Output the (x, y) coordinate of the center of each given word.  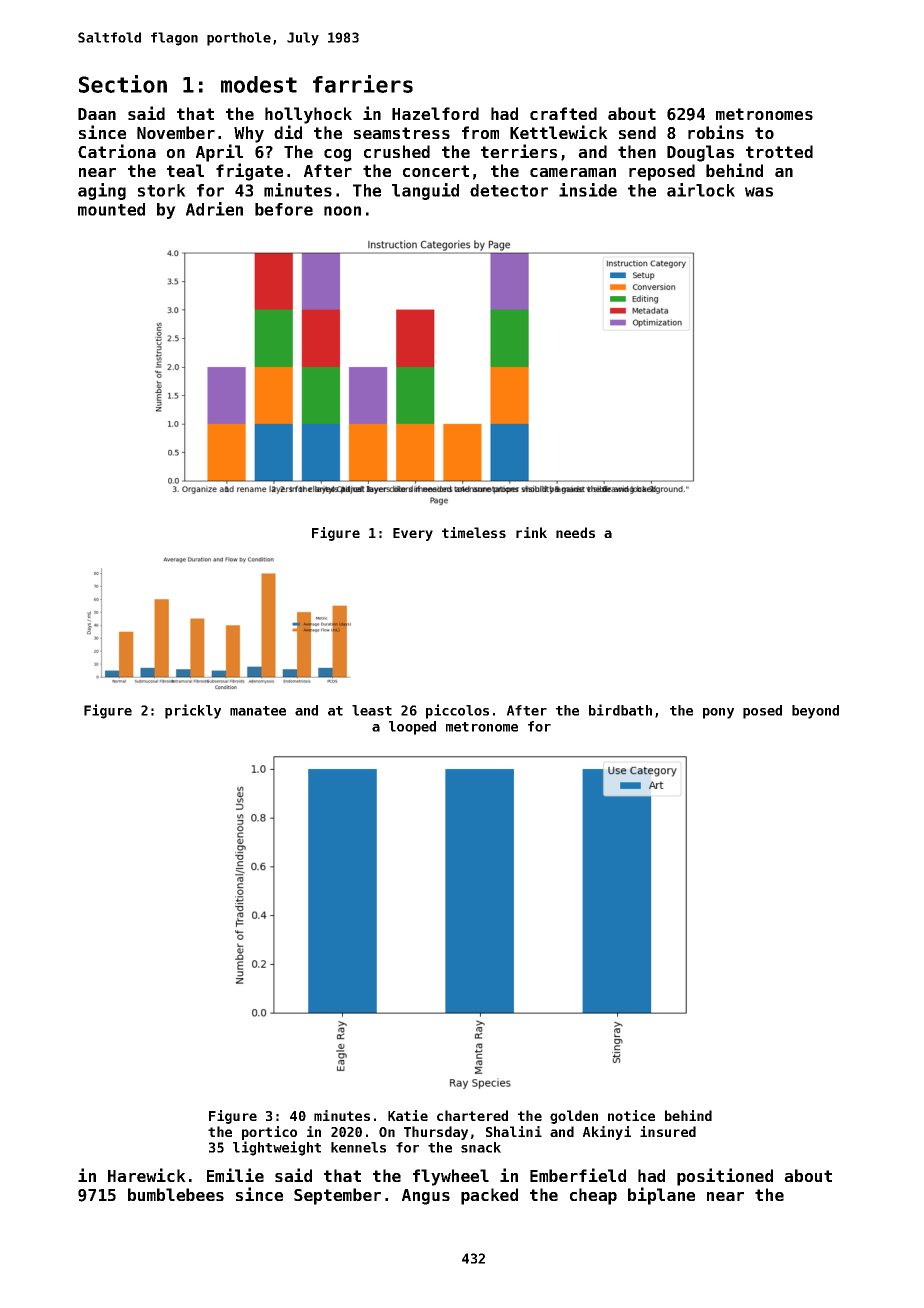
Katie (408, 1115)
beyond (815, 712)
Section (123, 84)
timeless (474, 532)
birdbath (620, 710)
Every (413, 534)
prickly (193, 711)
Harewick (147, 1175)
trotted (779, 151)
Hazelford (435, 113)
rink (531, 532)
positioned (725, 1177)
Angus (426, 1197)
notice (631, 1115)
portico (269, 1133)
